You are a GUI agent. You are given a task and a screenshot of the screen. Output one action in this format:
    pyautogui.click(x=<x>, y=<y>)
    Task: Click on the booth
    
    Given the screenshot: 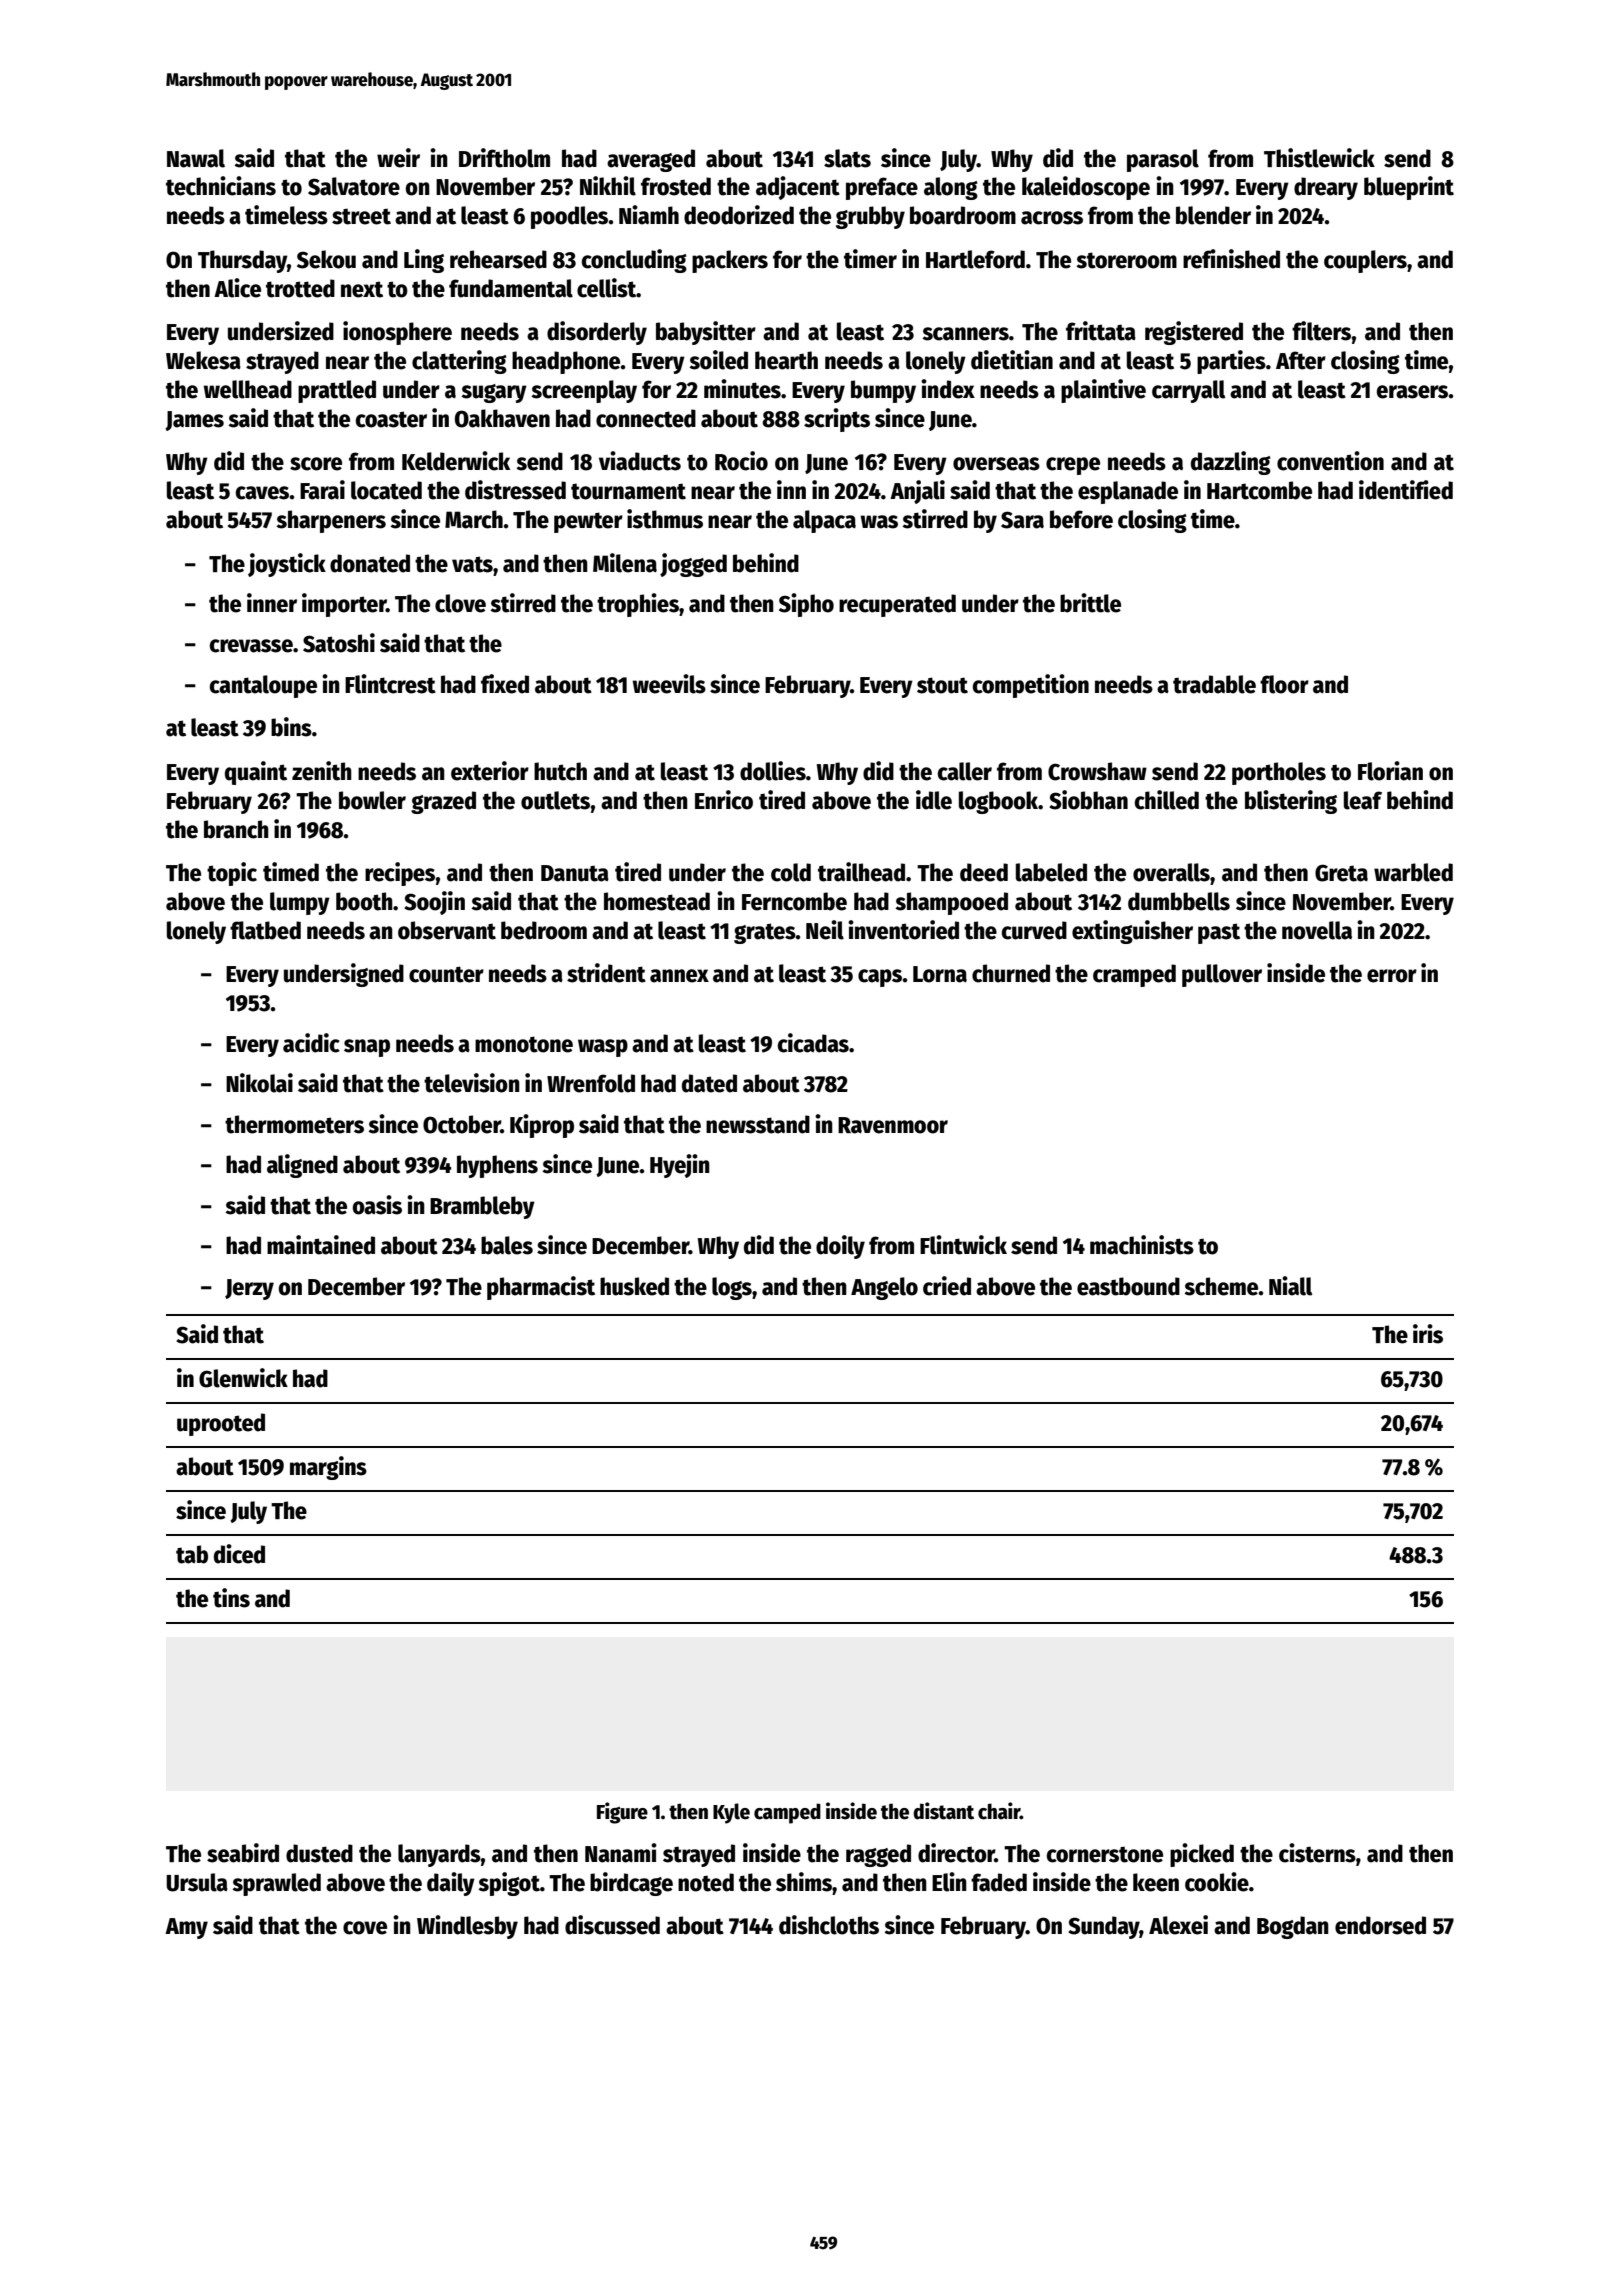 What is the action you would take?
    pyautogui.click(x=364, y=901)
